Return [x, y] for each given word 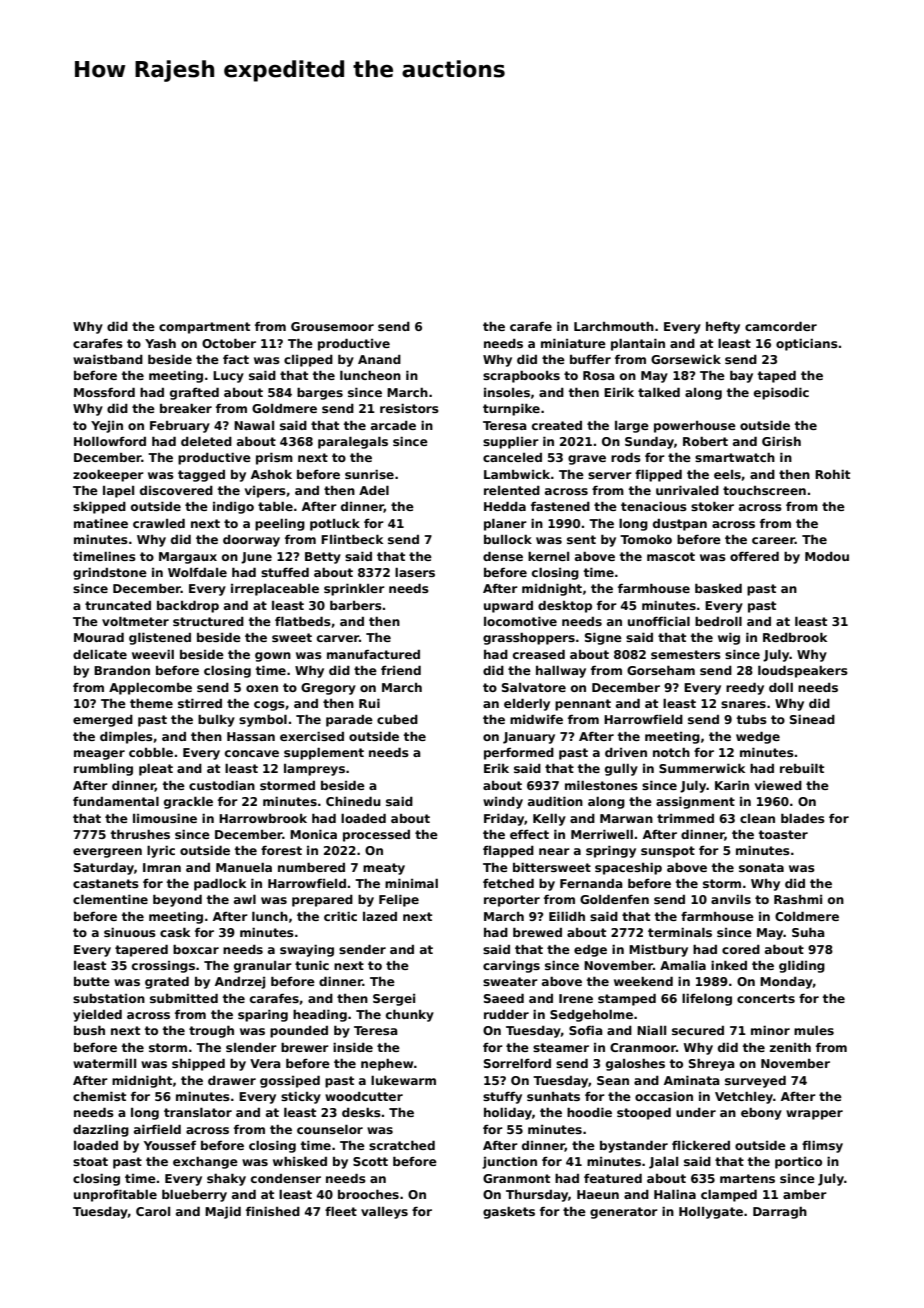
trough [211, 1032]
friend [401, 670]
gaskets [509, 1213]
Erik [496, 768]
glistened [160, 639]
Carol [153, 1211]
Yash [160, 343]
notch [671, 752]
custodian [222, 785]
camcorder [781, 326]
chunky [410, 1016]
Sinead [812, 719]
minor [770, 1030]
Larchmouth [614, 326]
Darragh [780, 1213]
